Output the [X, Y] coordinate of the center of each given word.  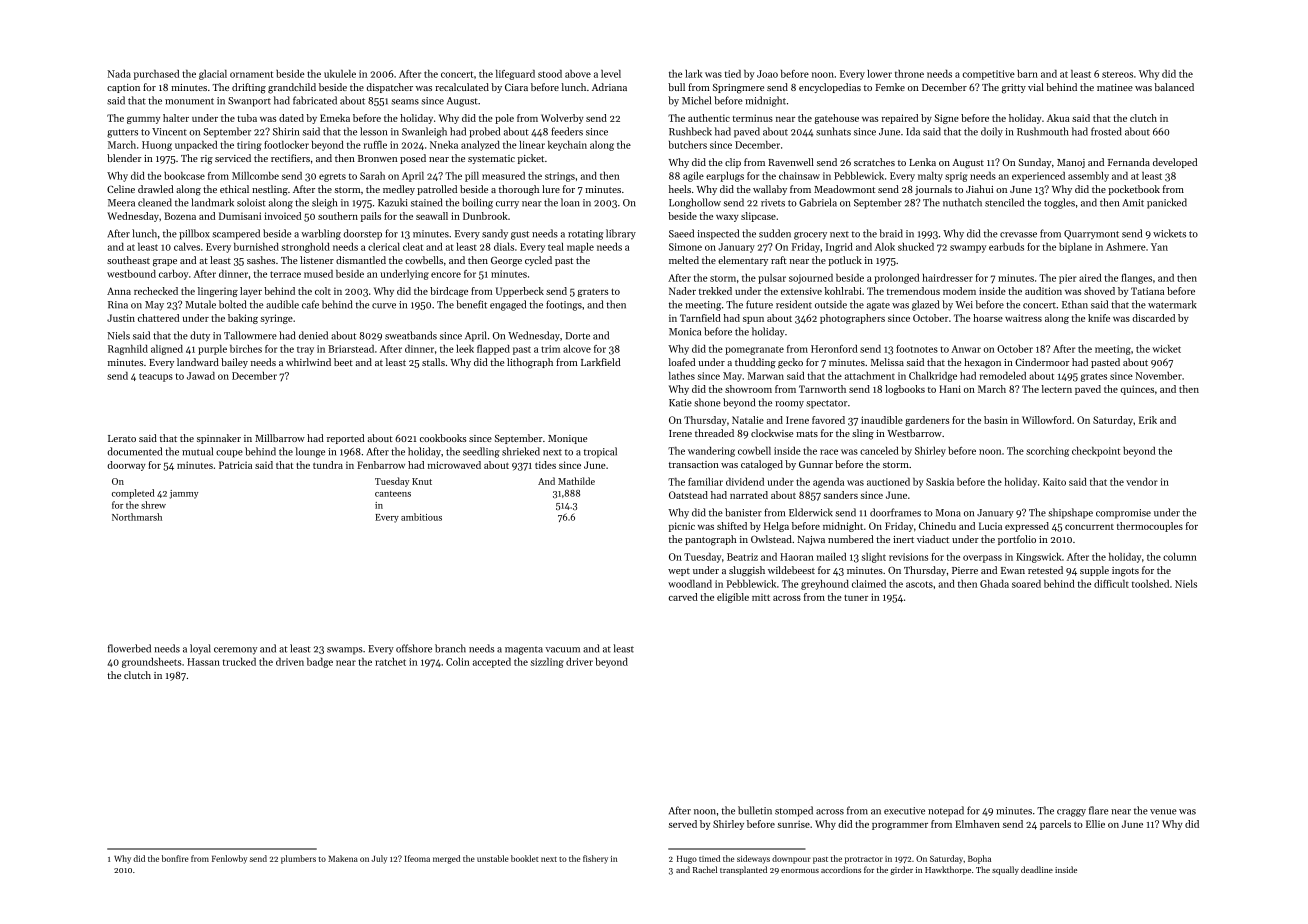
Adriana [609, 87]
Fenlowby [229, 859]
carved [683, 597]
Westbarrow [914, 433]
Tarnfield [700, 318]
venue [1163, 812]
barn [1027, 74]
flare [1098, 810]
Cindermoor [1042, 362]
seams [405, 102]
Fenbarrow [381, 465]
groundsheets [152, 663]
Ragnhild [128, 350]
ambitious [421, 517]
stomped [794, 811]
